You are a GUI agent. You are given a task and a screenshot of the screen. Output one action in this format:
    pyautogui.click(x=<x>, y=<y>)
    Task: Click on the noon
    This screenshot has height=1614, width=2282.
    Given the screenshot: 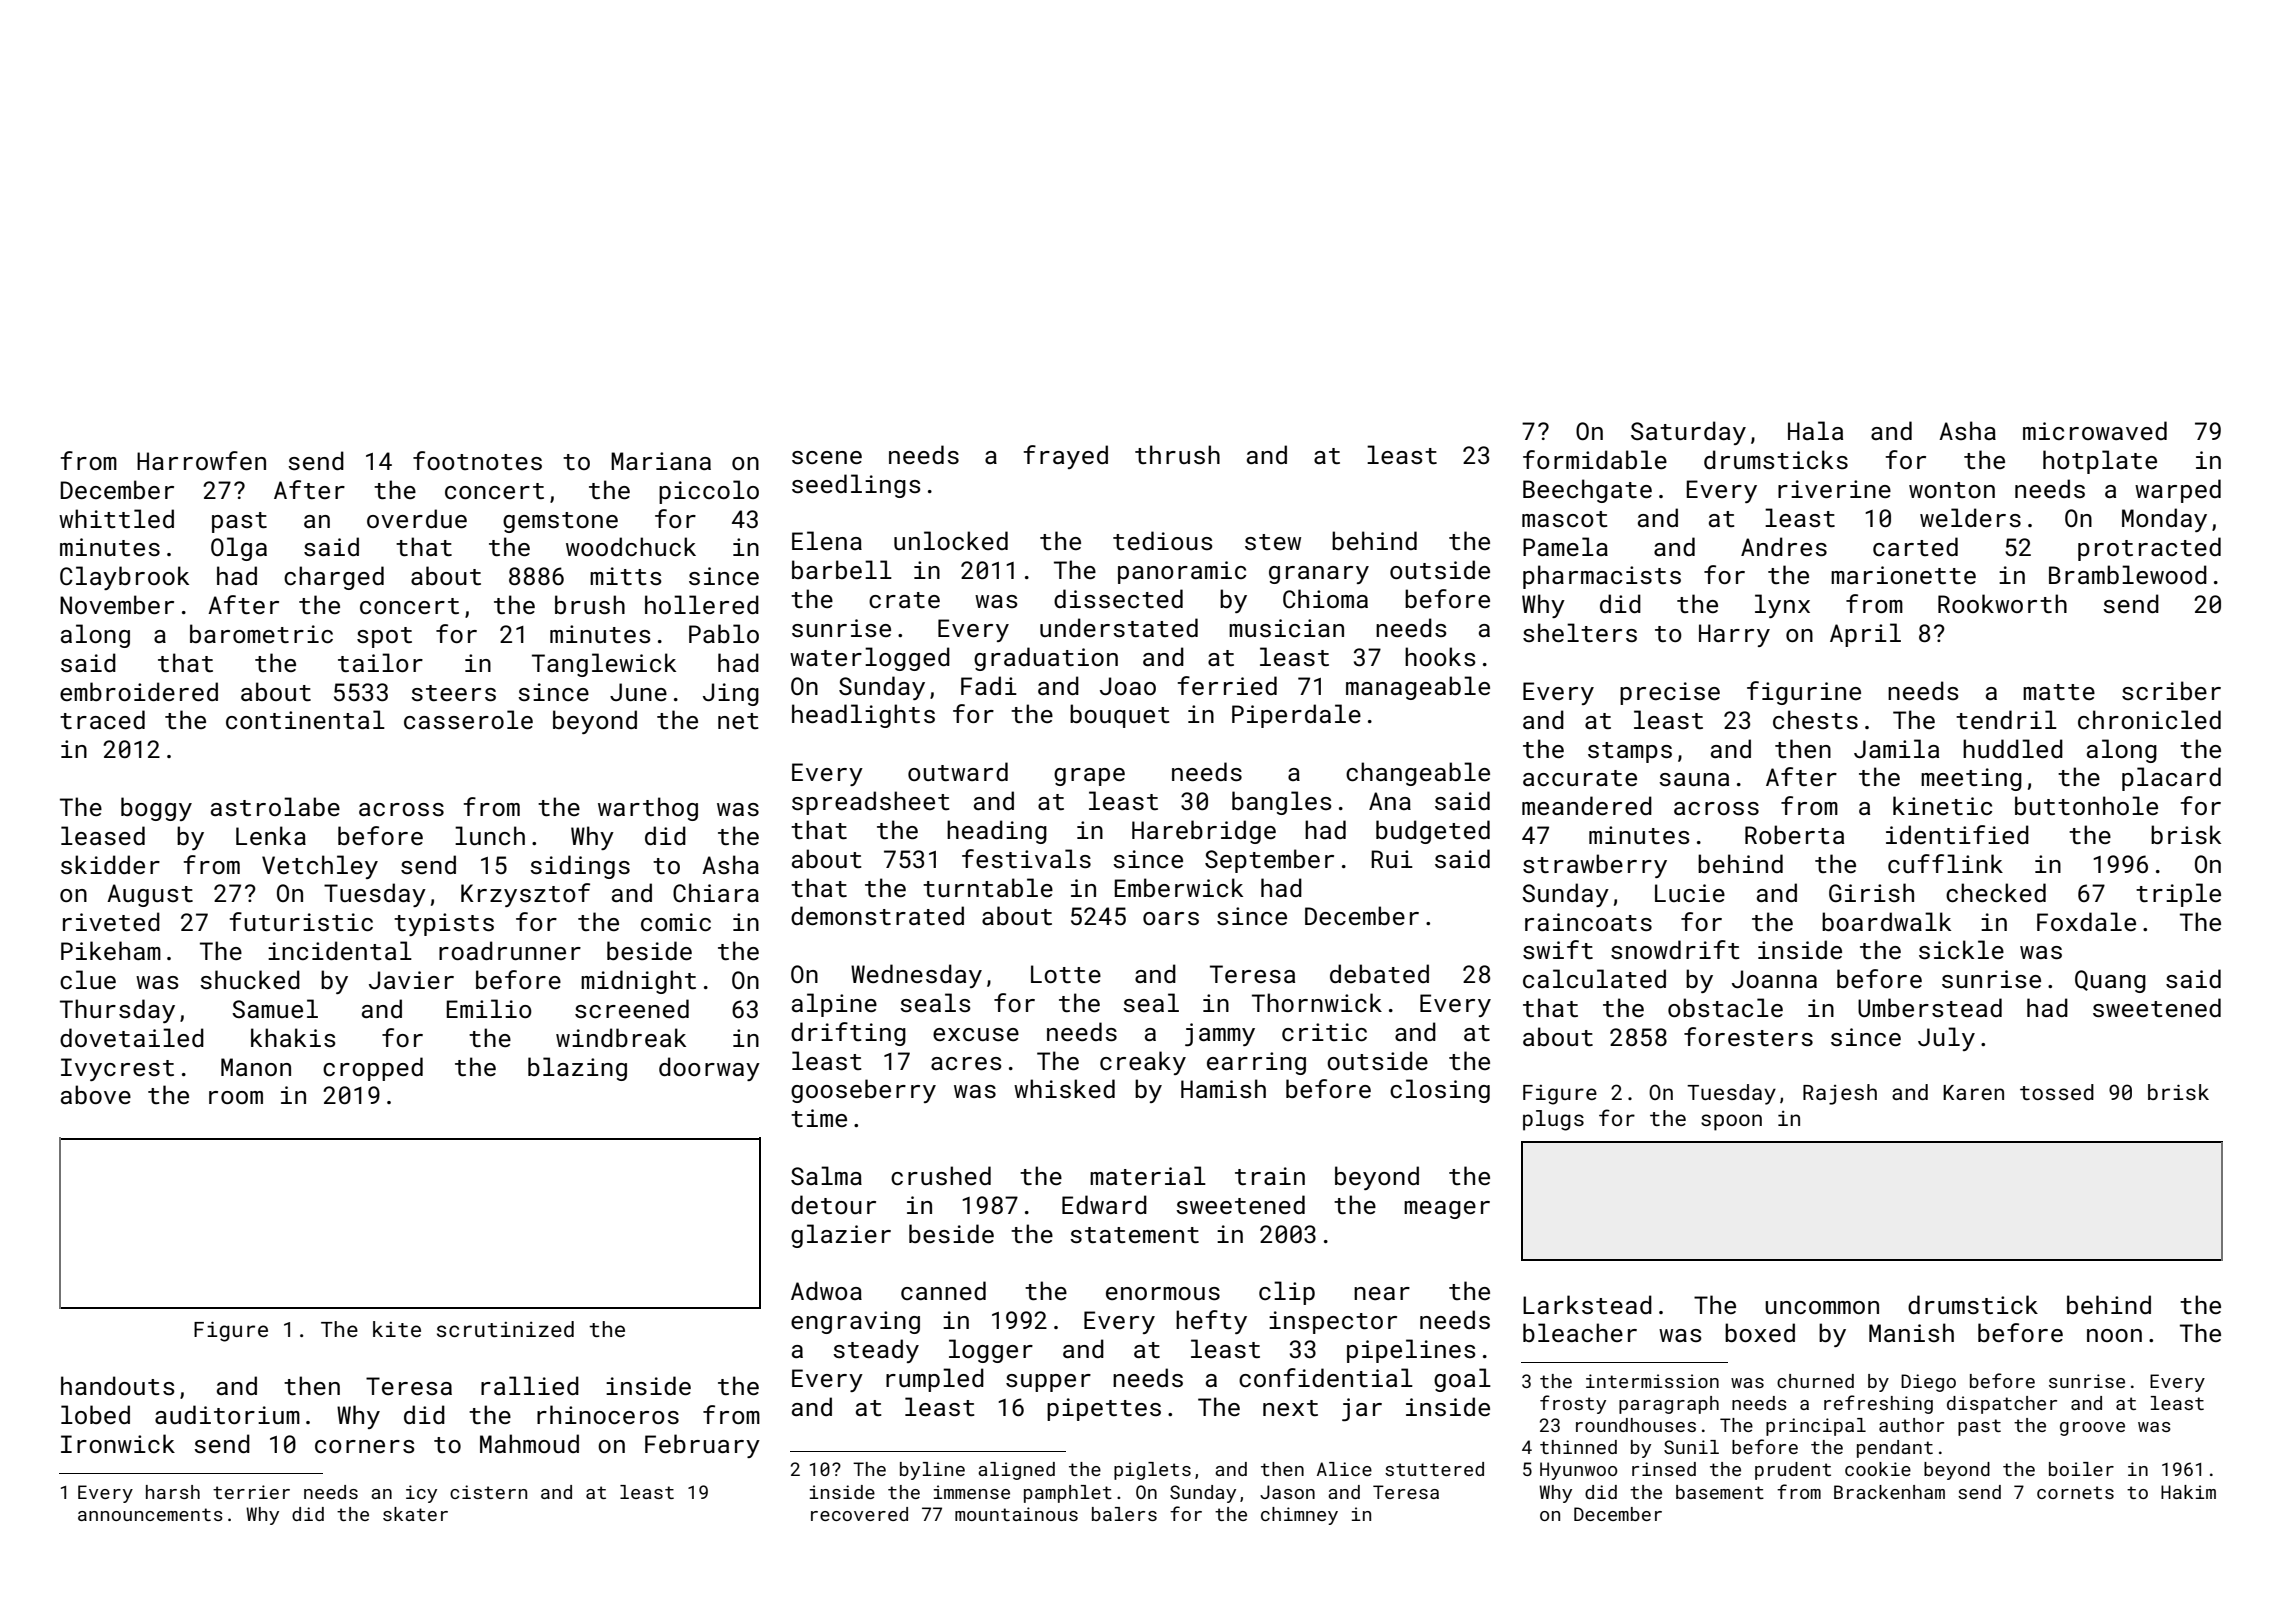 What is the action you would take?
    pyautogui.click(x=2114, y=1335)
